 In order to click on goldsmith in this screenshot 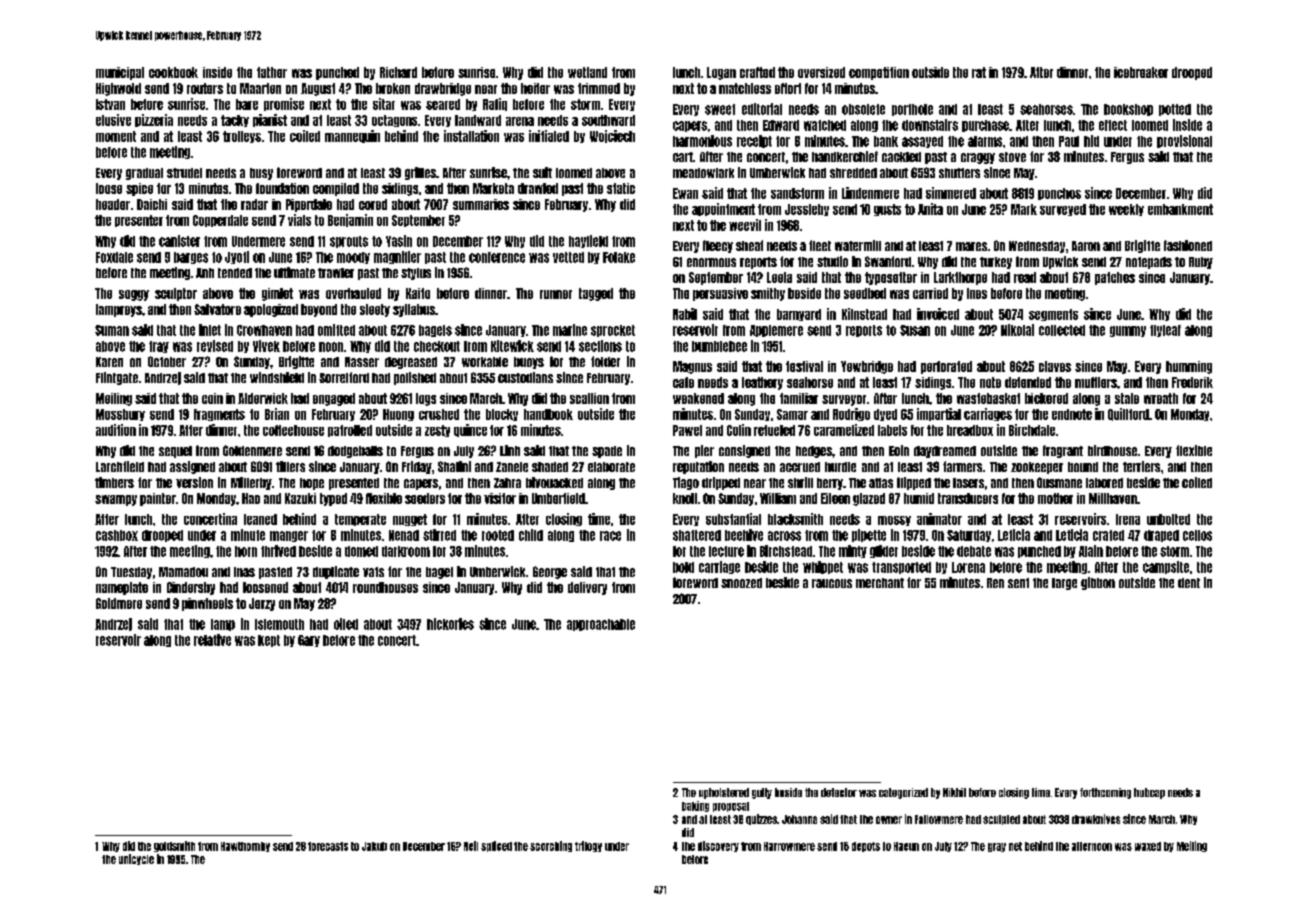, I will do `click(174, 846)`.
